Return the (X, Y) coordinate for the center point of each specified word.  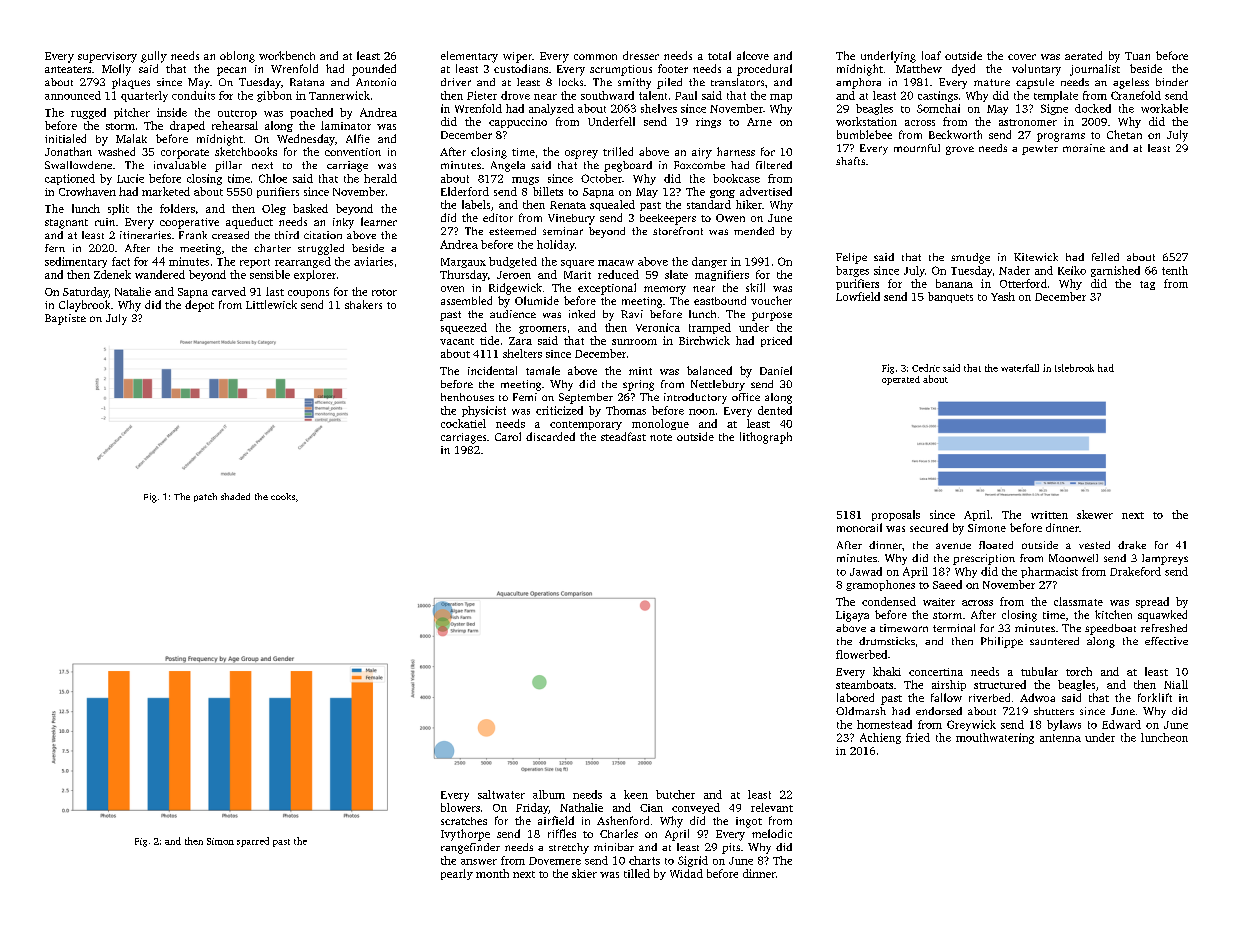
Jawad (866, 571)
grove (960, 150)
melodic (772, 833)
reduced (618, 274)
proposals (896, 515)
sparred (253, 842)
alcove (753, 55)
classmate (1078, 601)
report (255, 263)
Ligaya (852, 616)
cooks (283, 496)
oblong (237, 57)
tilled (637, 873)
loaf (931, 55)
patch (205, 497)
